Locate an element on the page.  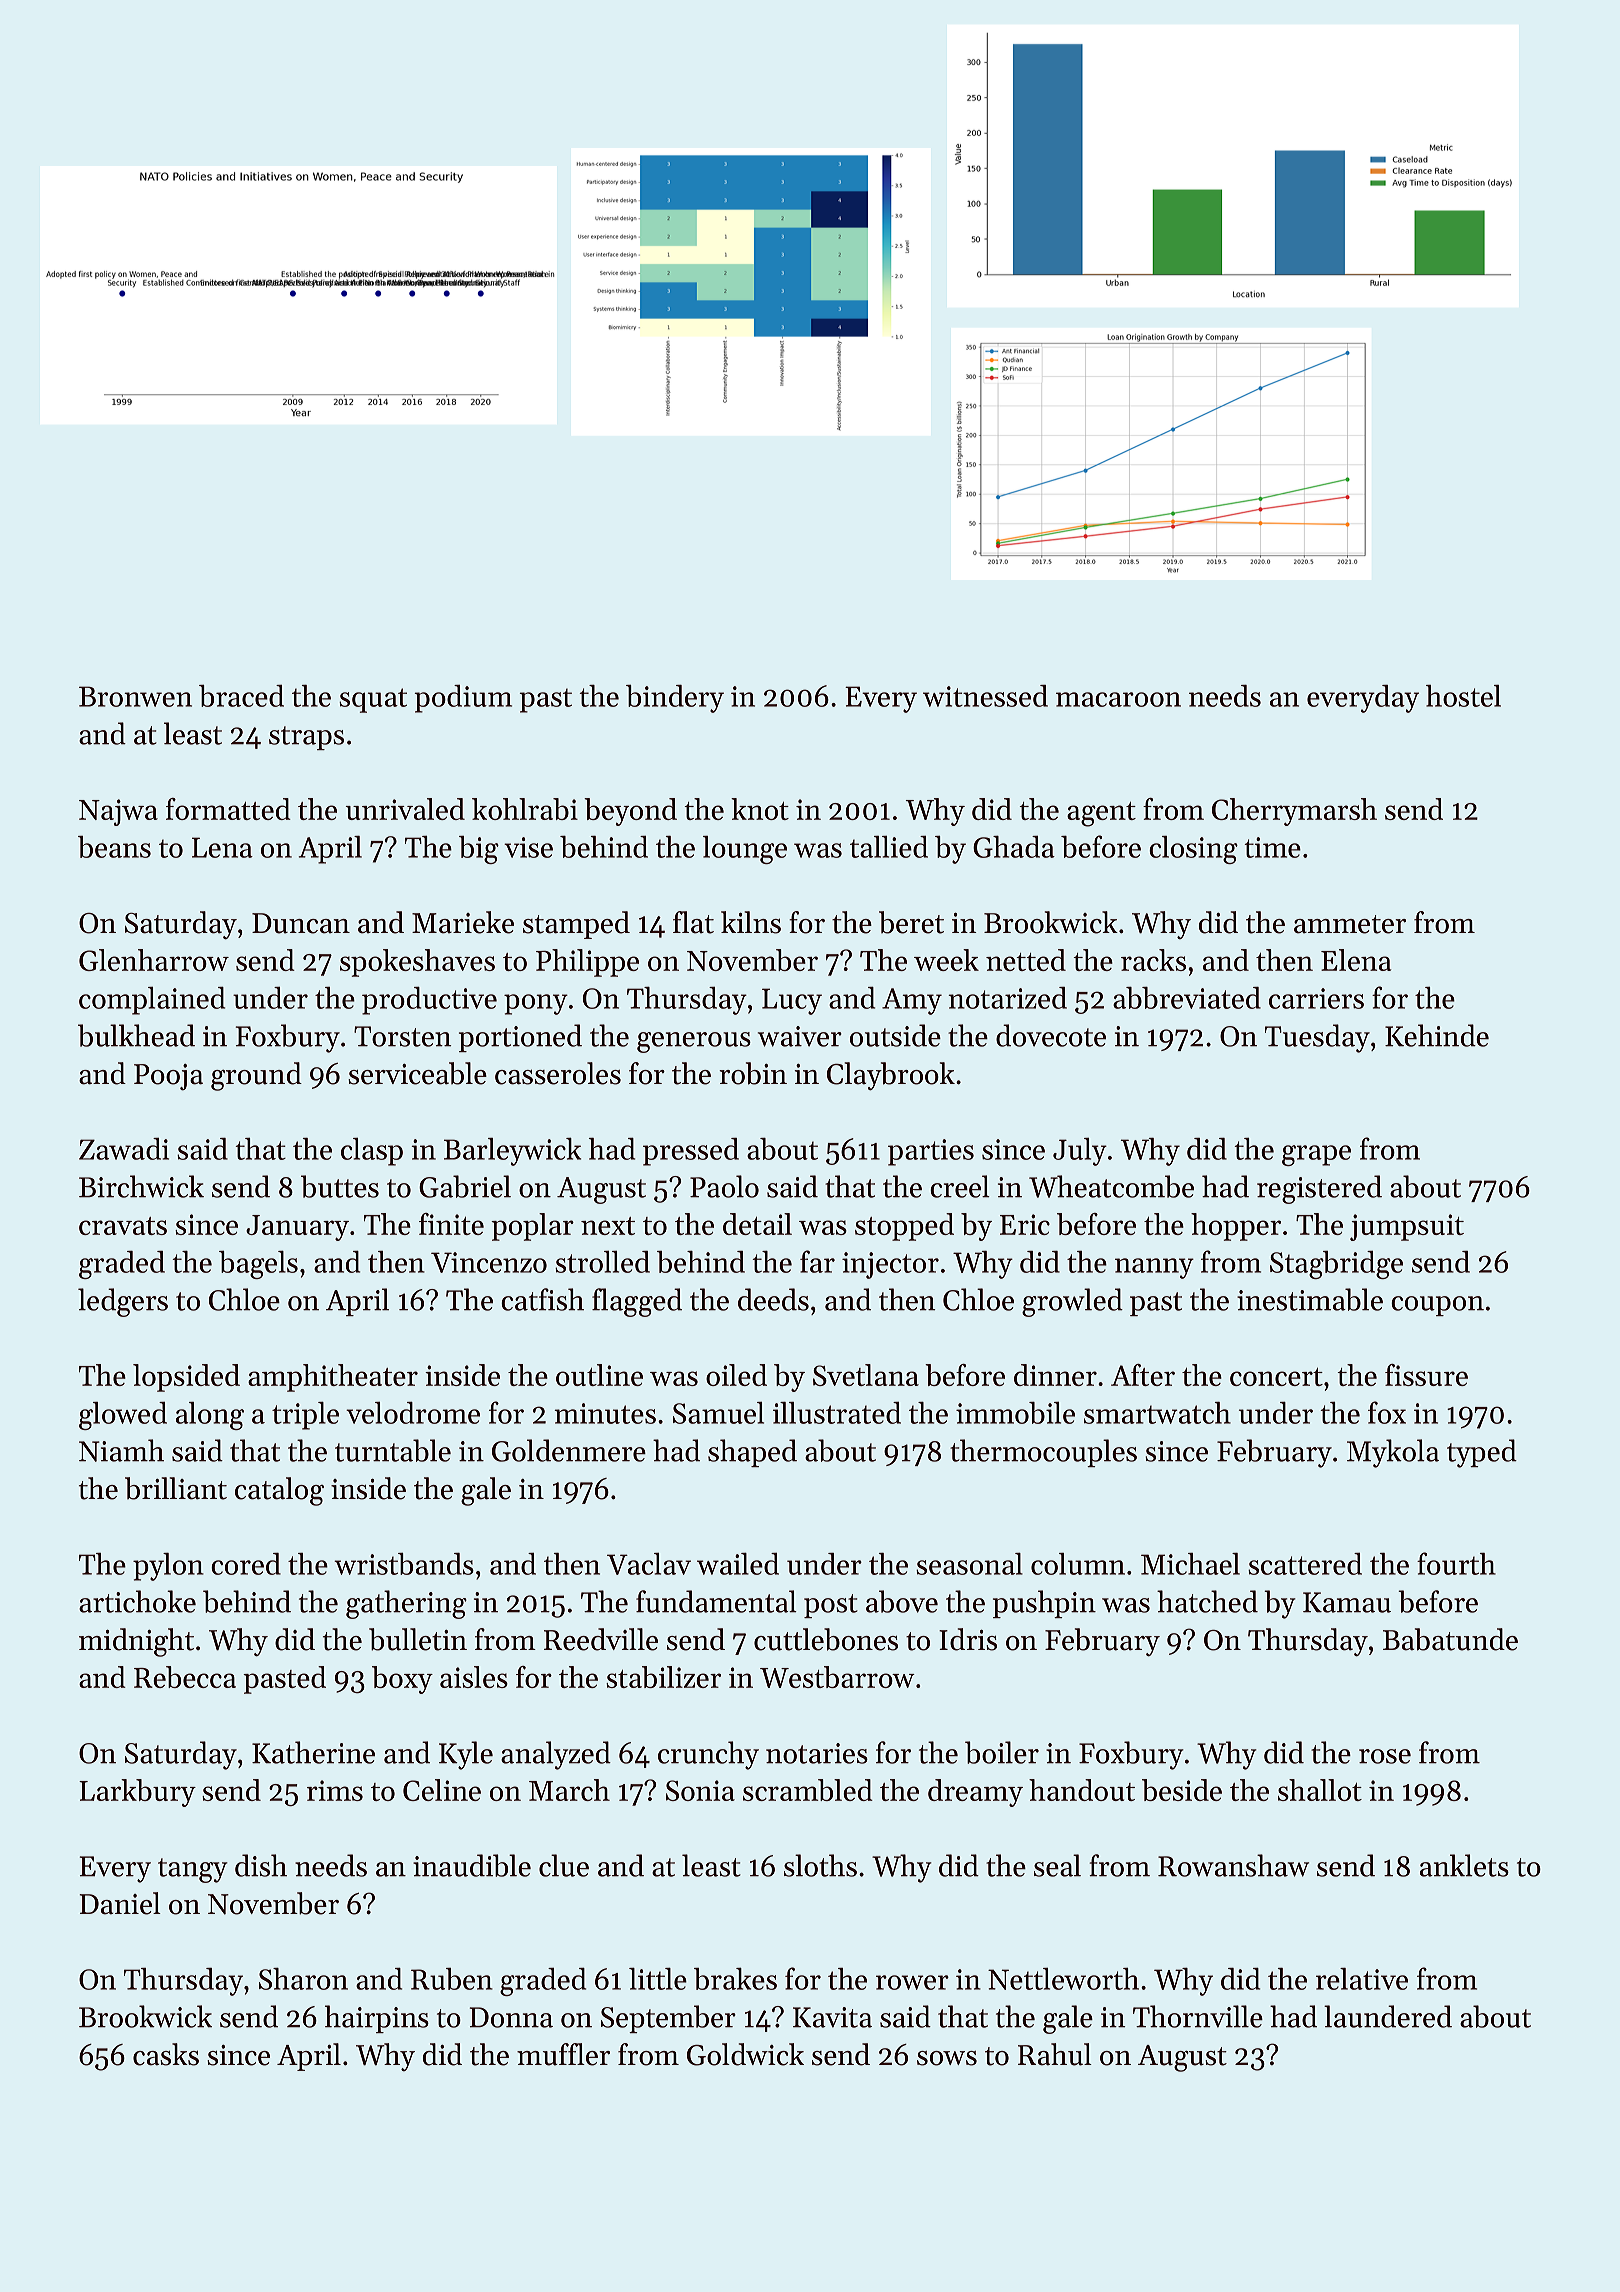
flagged is located at coordinates (637, 1302).
